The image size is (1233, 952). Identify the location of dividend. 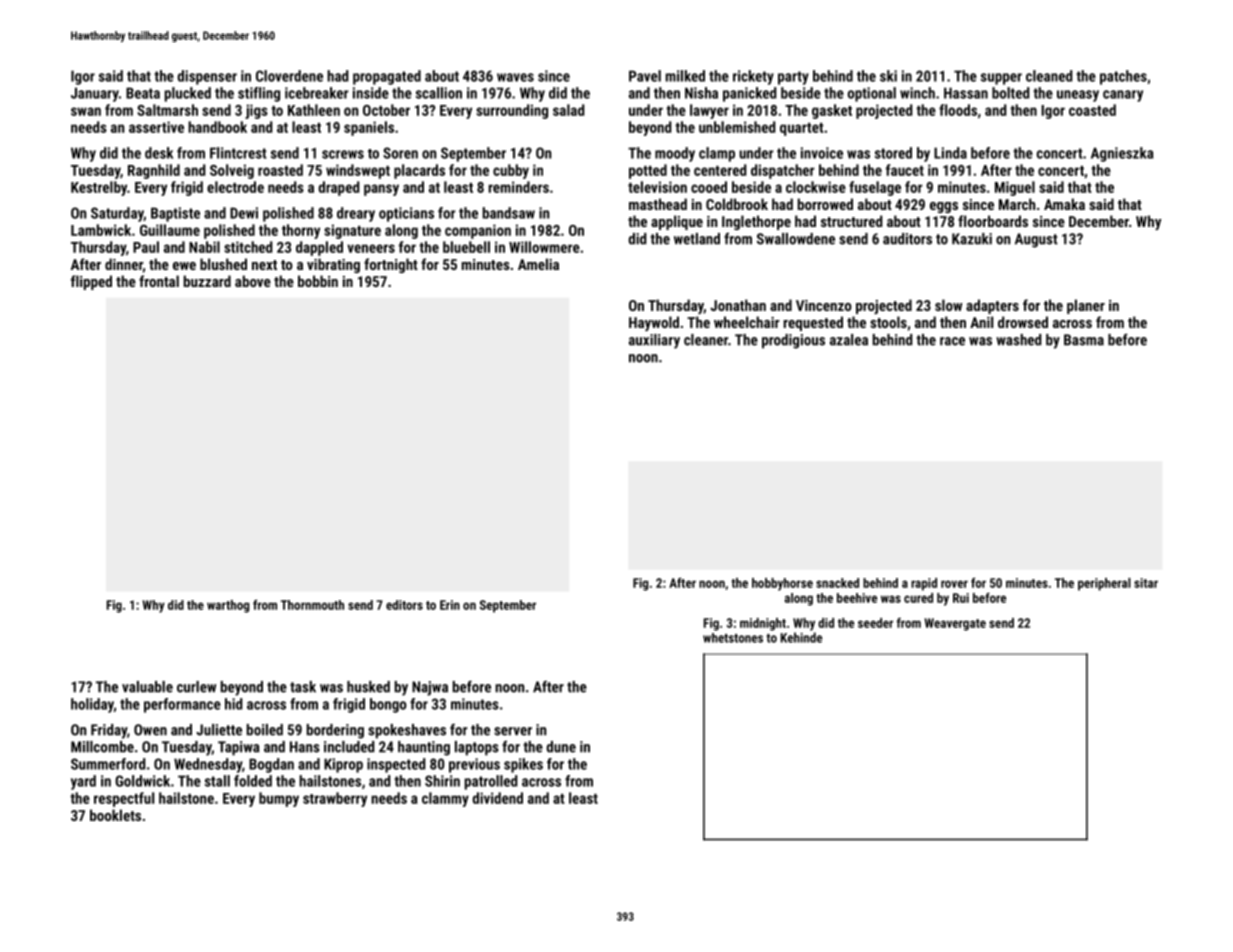
(498, 798).
